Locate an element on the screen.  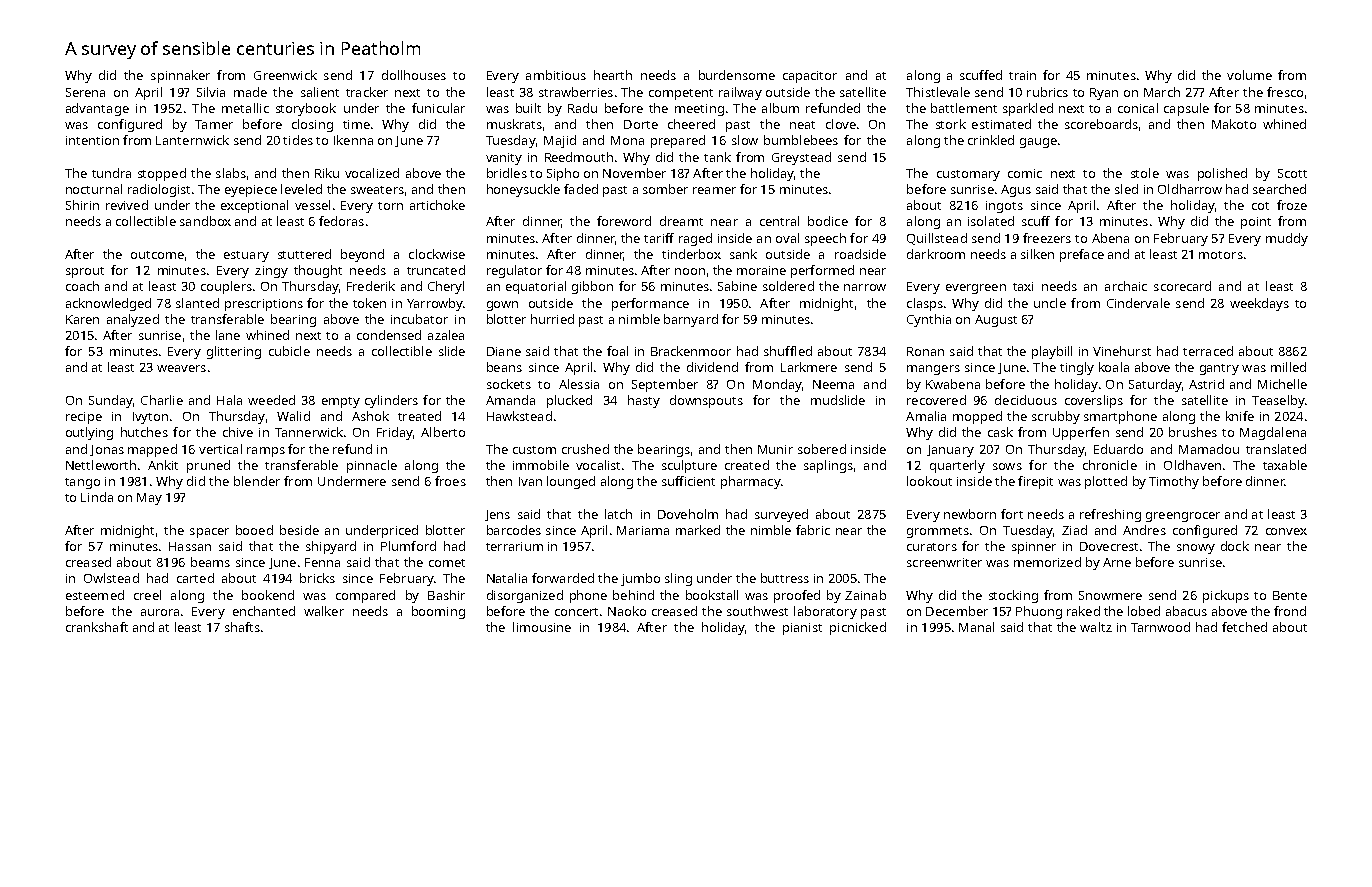
frond is located at coordinates (1290, 611).
